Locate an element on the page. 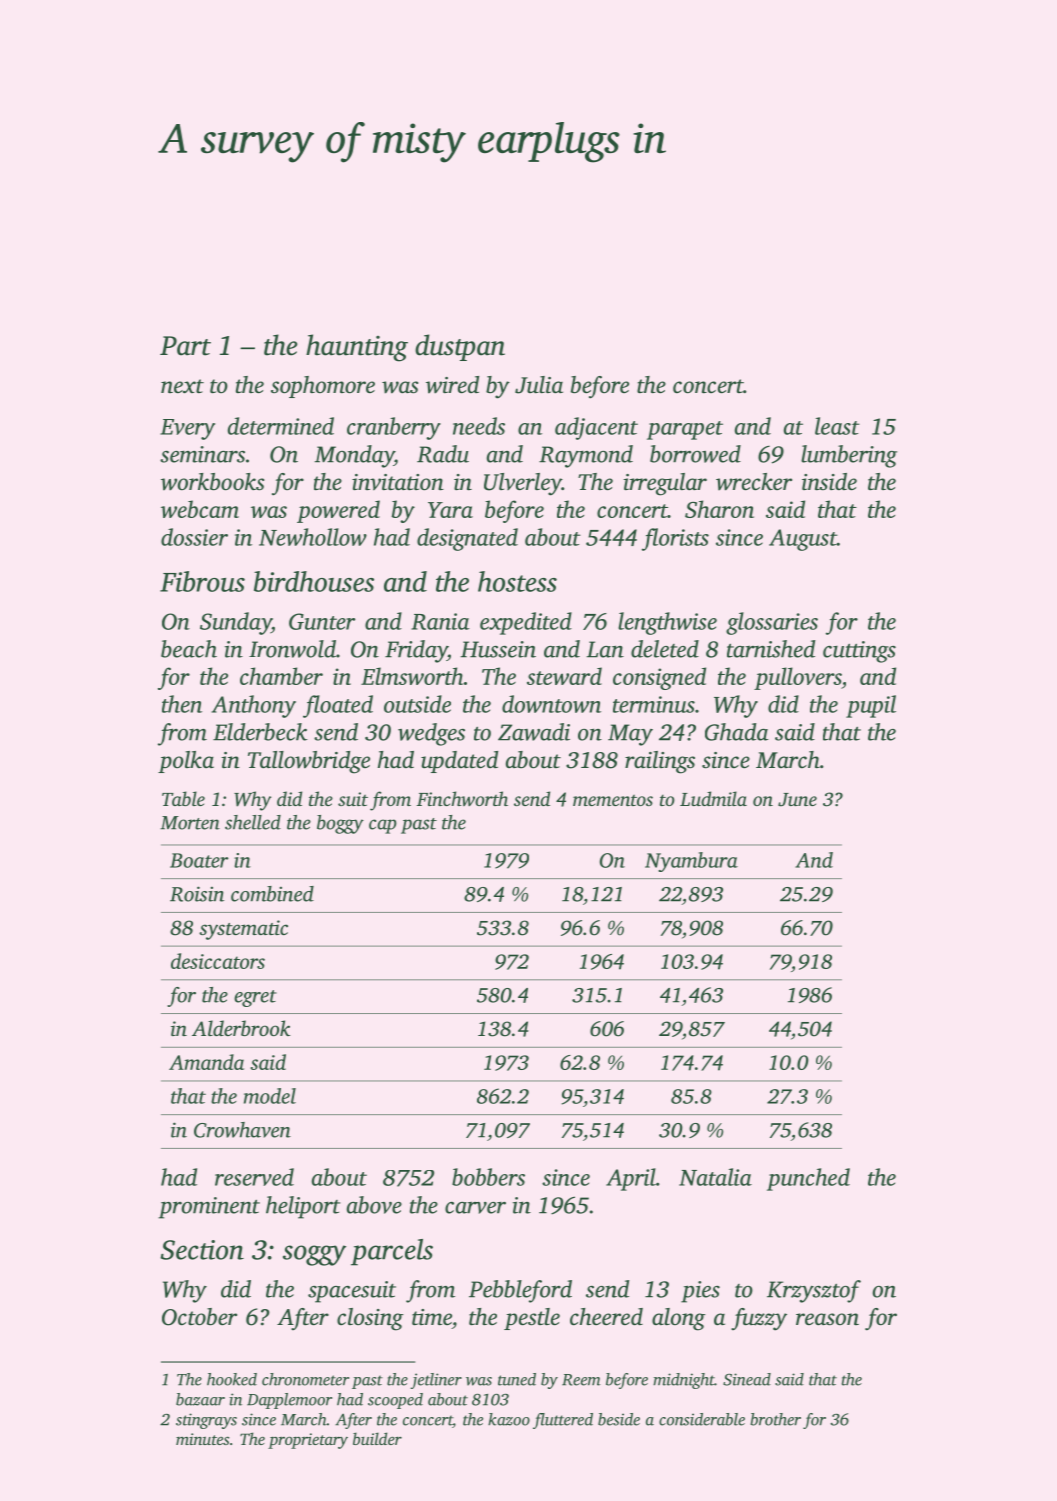 The width and height of the document is (1057, 1501). beach is located at coordinates (189, 649).
